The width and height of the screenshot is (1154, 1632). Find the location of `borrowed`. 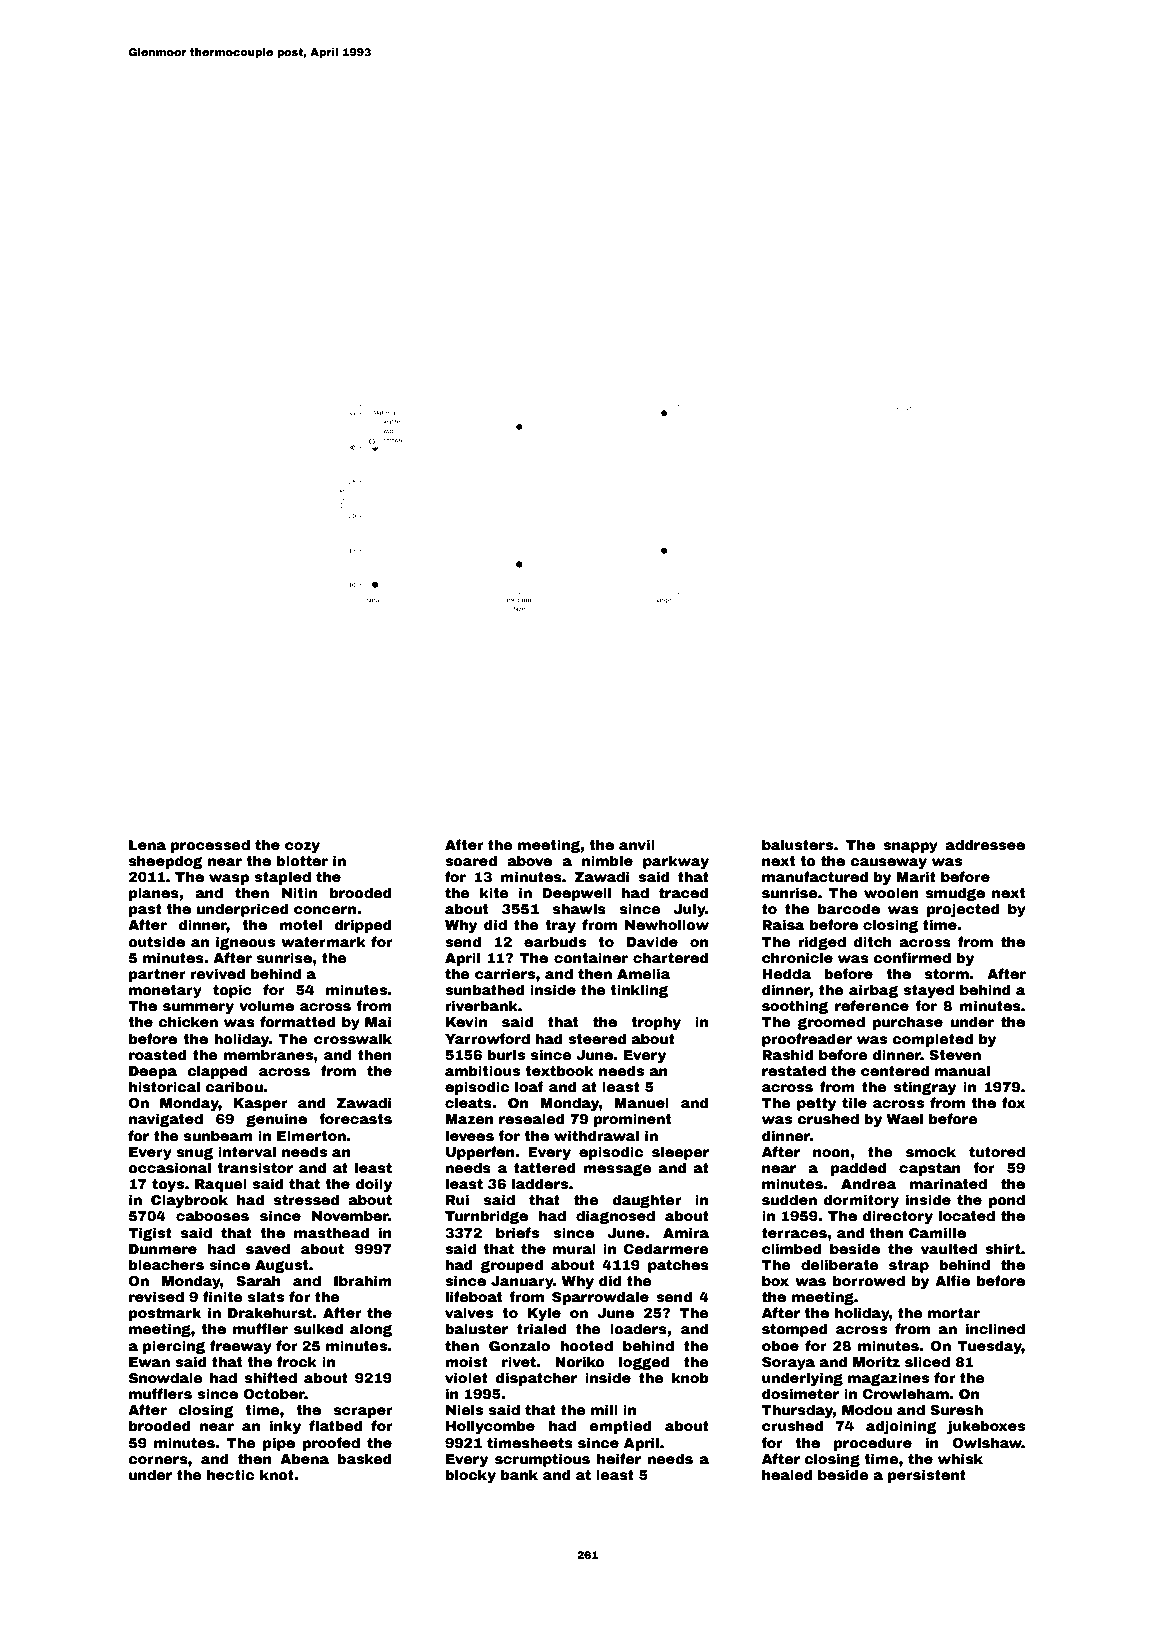

borrowed is located at coordinates (869, 1280).
